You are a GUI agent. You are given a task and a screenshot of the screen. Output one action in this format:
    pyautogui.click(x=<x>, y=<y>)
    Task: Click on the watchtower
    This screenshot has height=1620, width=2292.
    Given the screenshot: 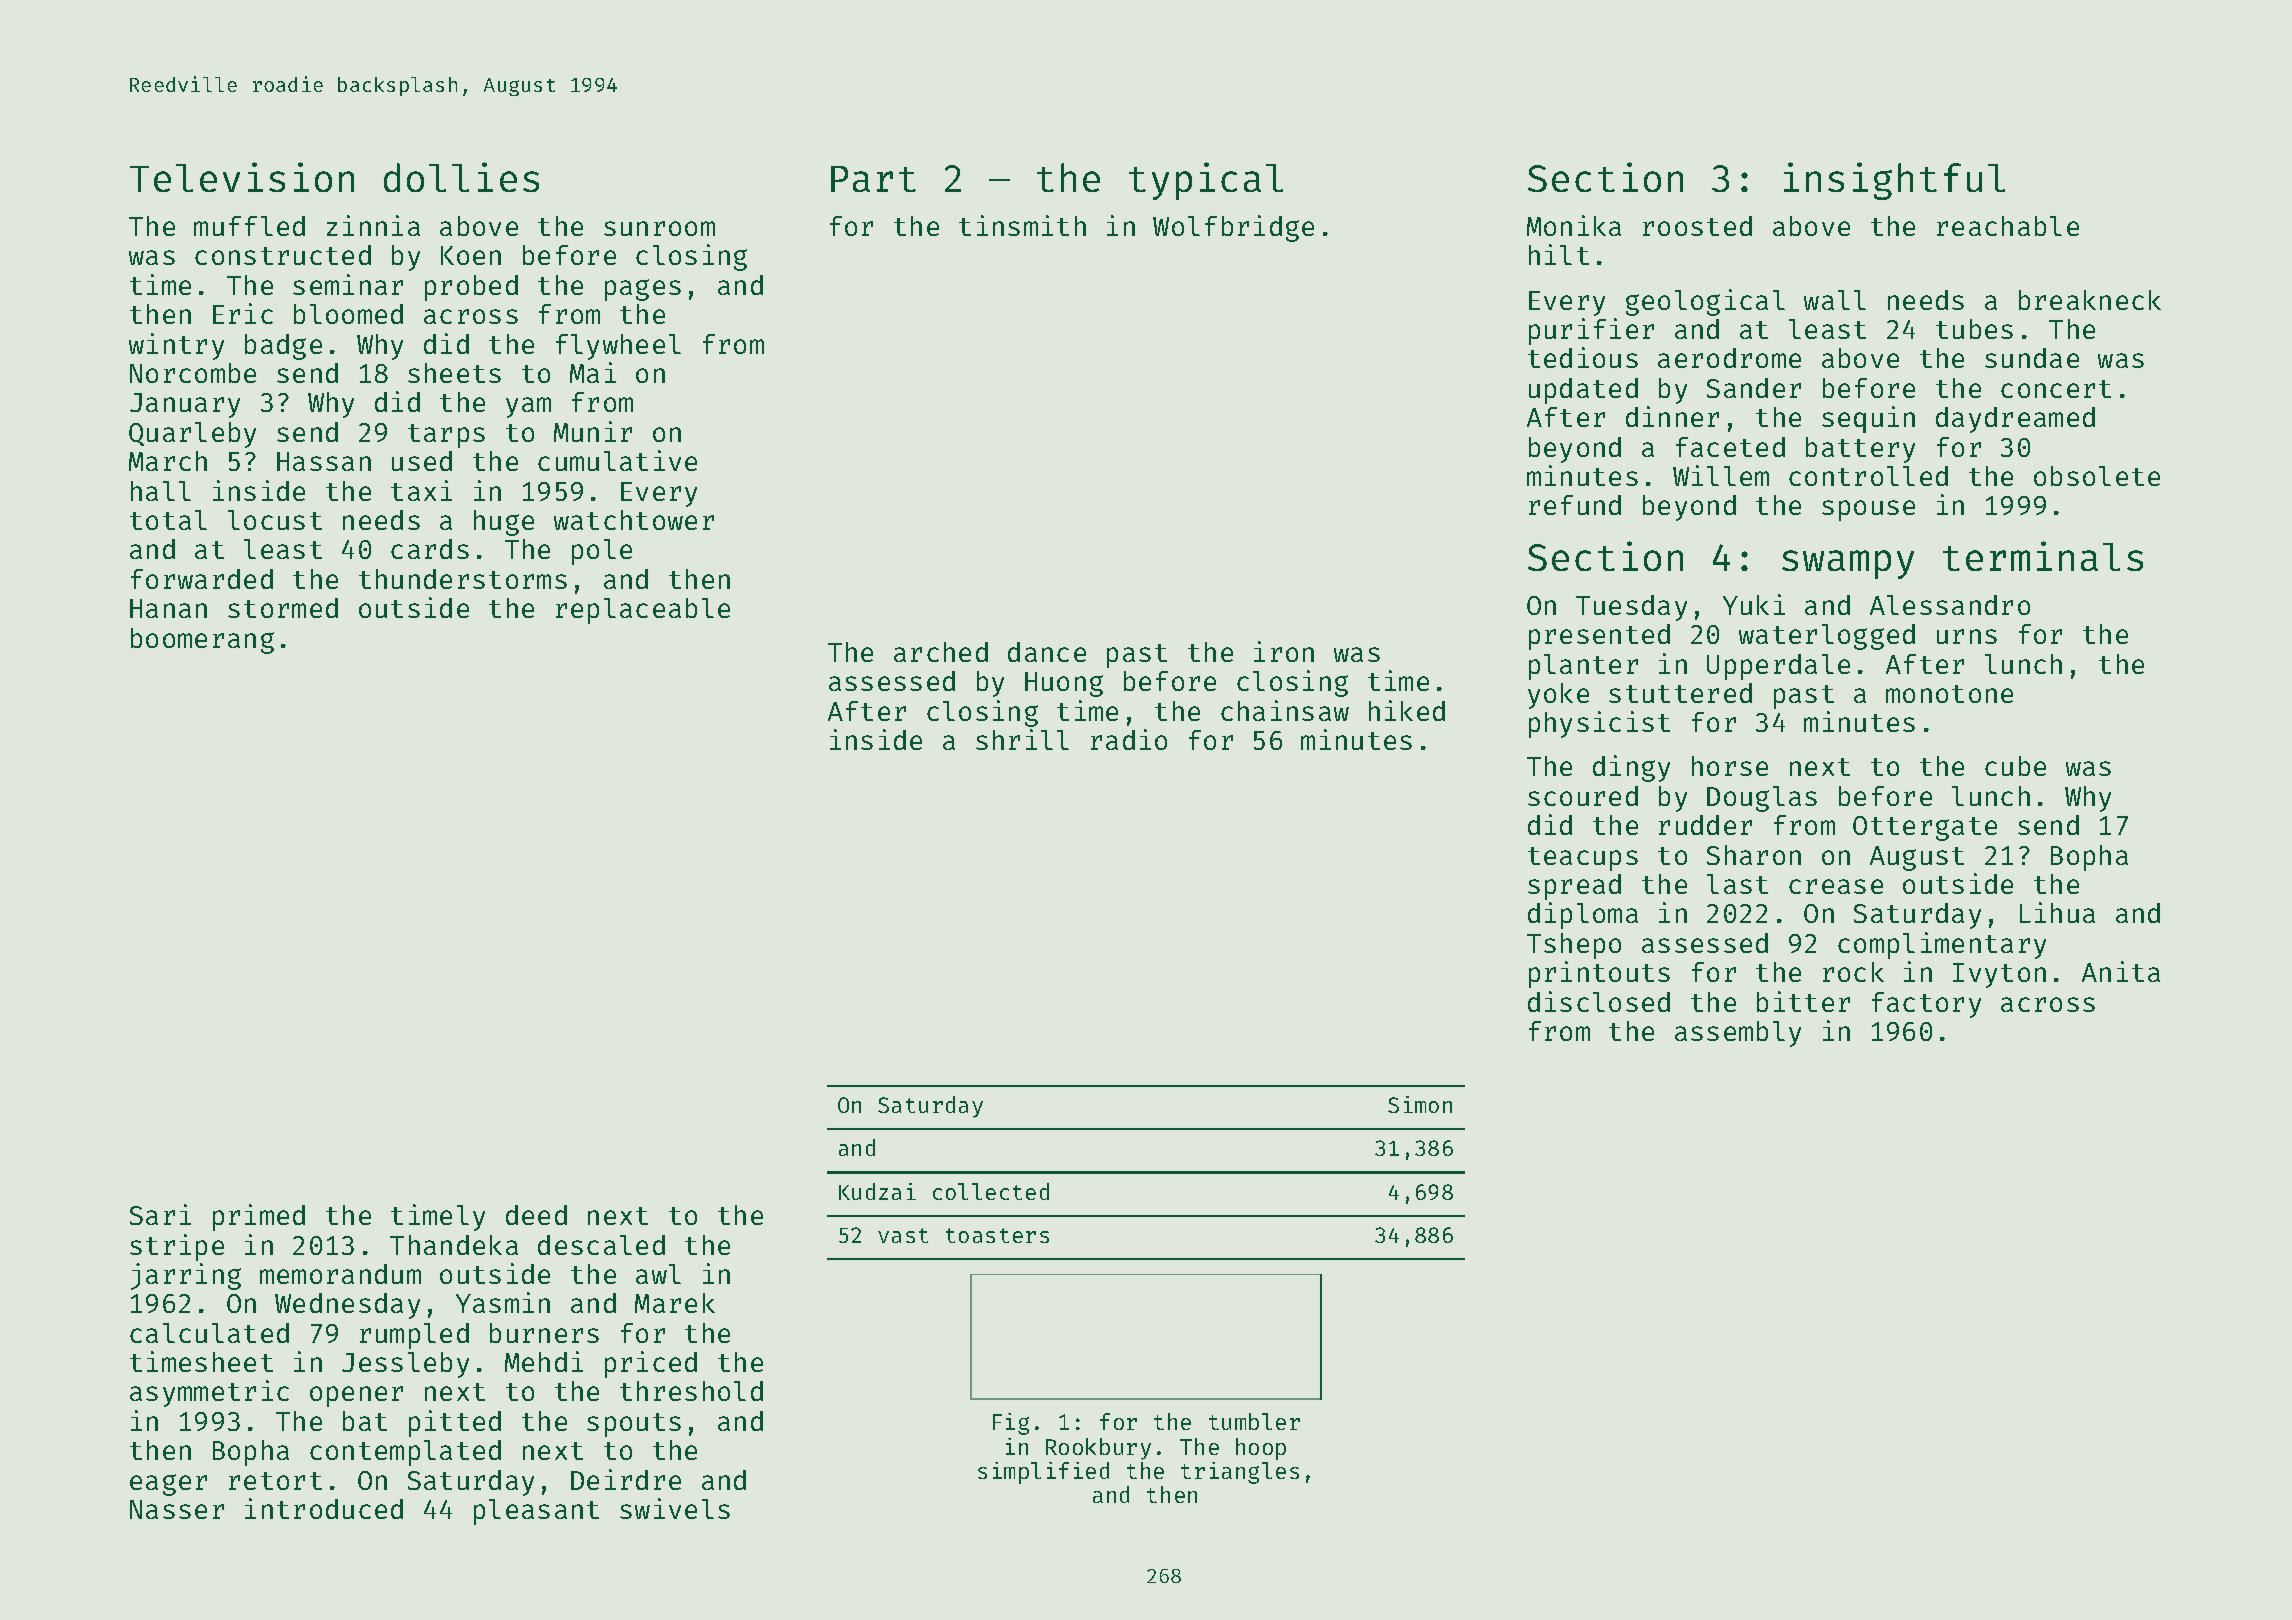 What is the action you would take?
    pyautogui.click(x=634, y=520)
